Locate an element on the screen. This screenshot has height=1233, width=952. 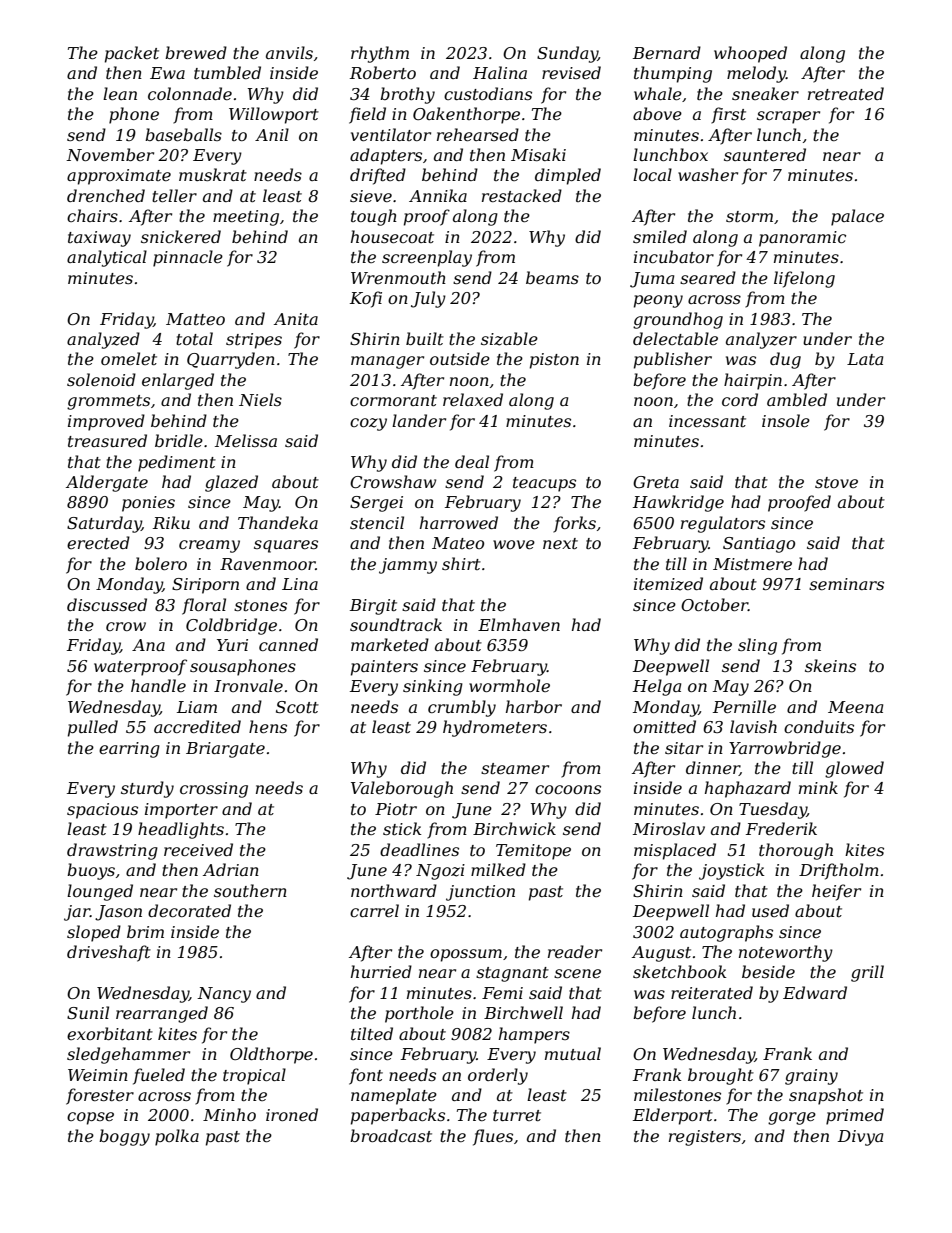
pulled is located at coordinates (93, 728).
